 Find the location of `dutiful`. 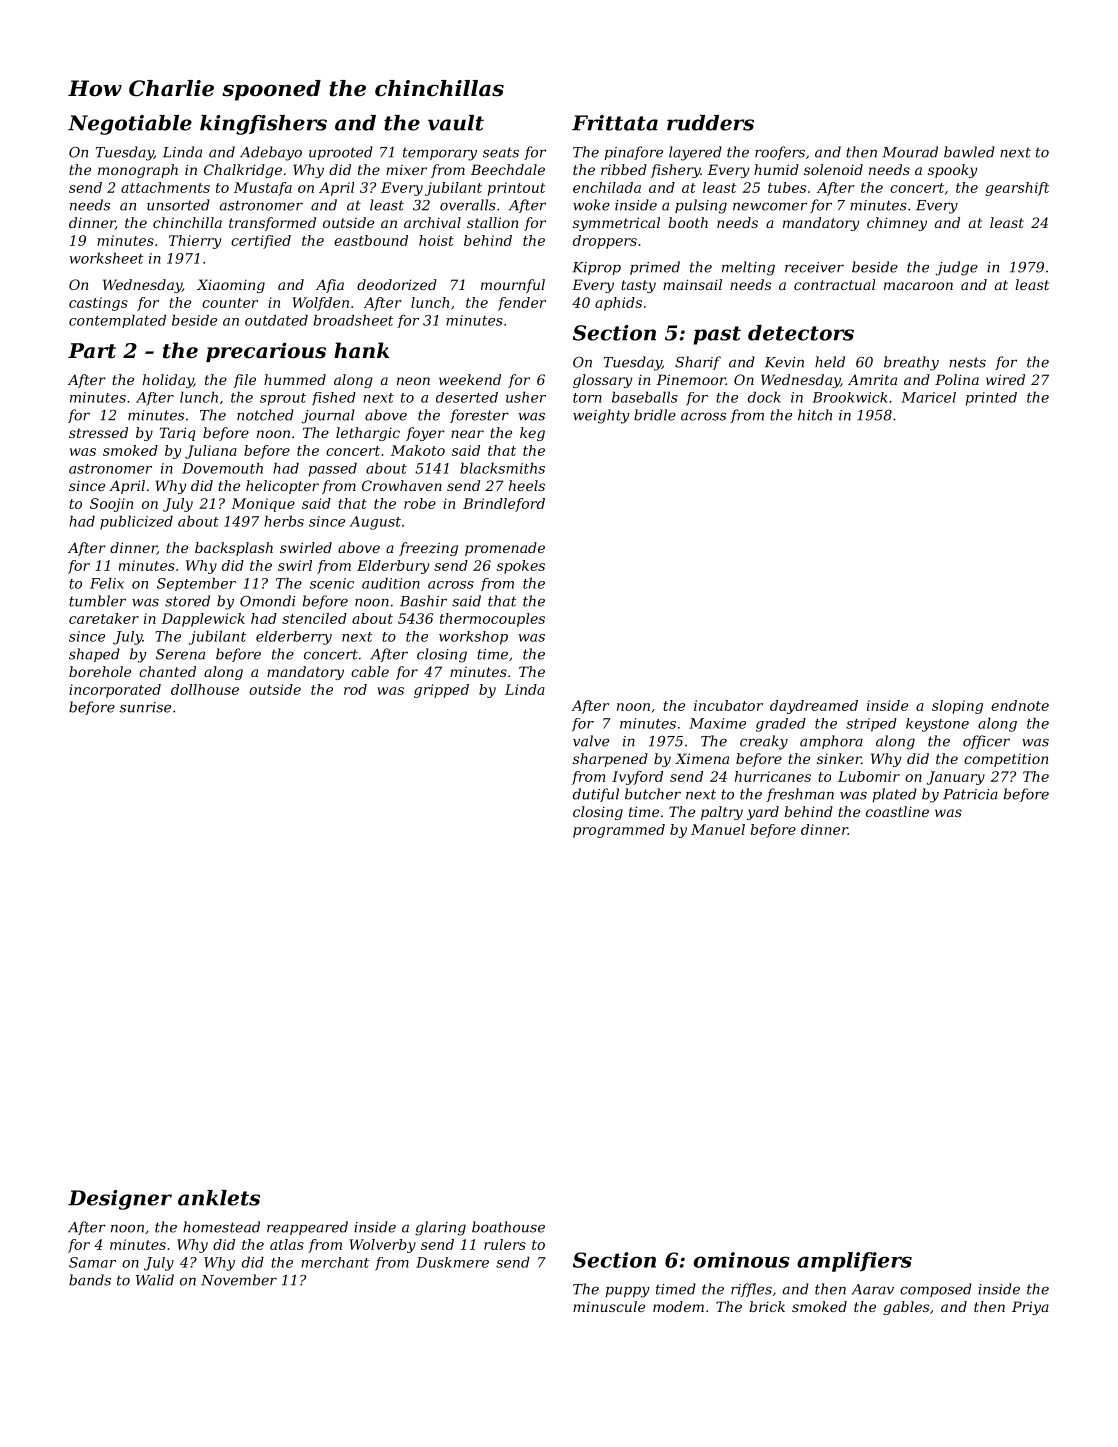

dutiful is located at coordinates (596, 795).
